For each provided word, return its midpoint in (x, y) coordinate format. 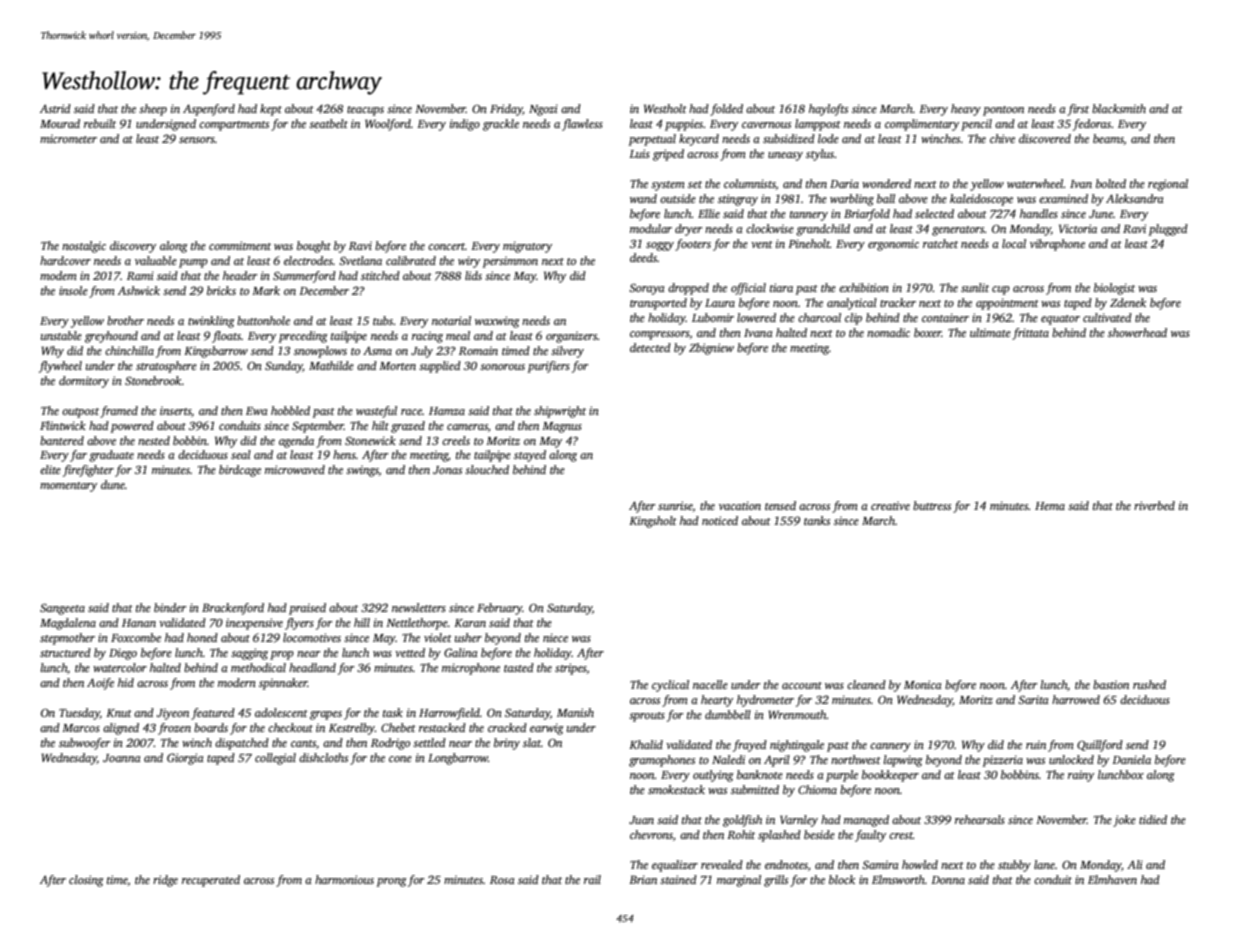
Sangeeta (62, 609)
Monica (923, 684)
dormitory (84, 382)
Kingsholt (653, 522)
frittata (1030, 334)
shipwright (560, 412)
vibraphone (1057, 245)
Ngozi (543, 110)
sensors (197, 140)
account (802, 685)
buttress (932, 505)
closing (86, 881)
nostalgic (84, 247)
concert (446, 246)
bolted (1111, 183)
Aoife (100, 684)
